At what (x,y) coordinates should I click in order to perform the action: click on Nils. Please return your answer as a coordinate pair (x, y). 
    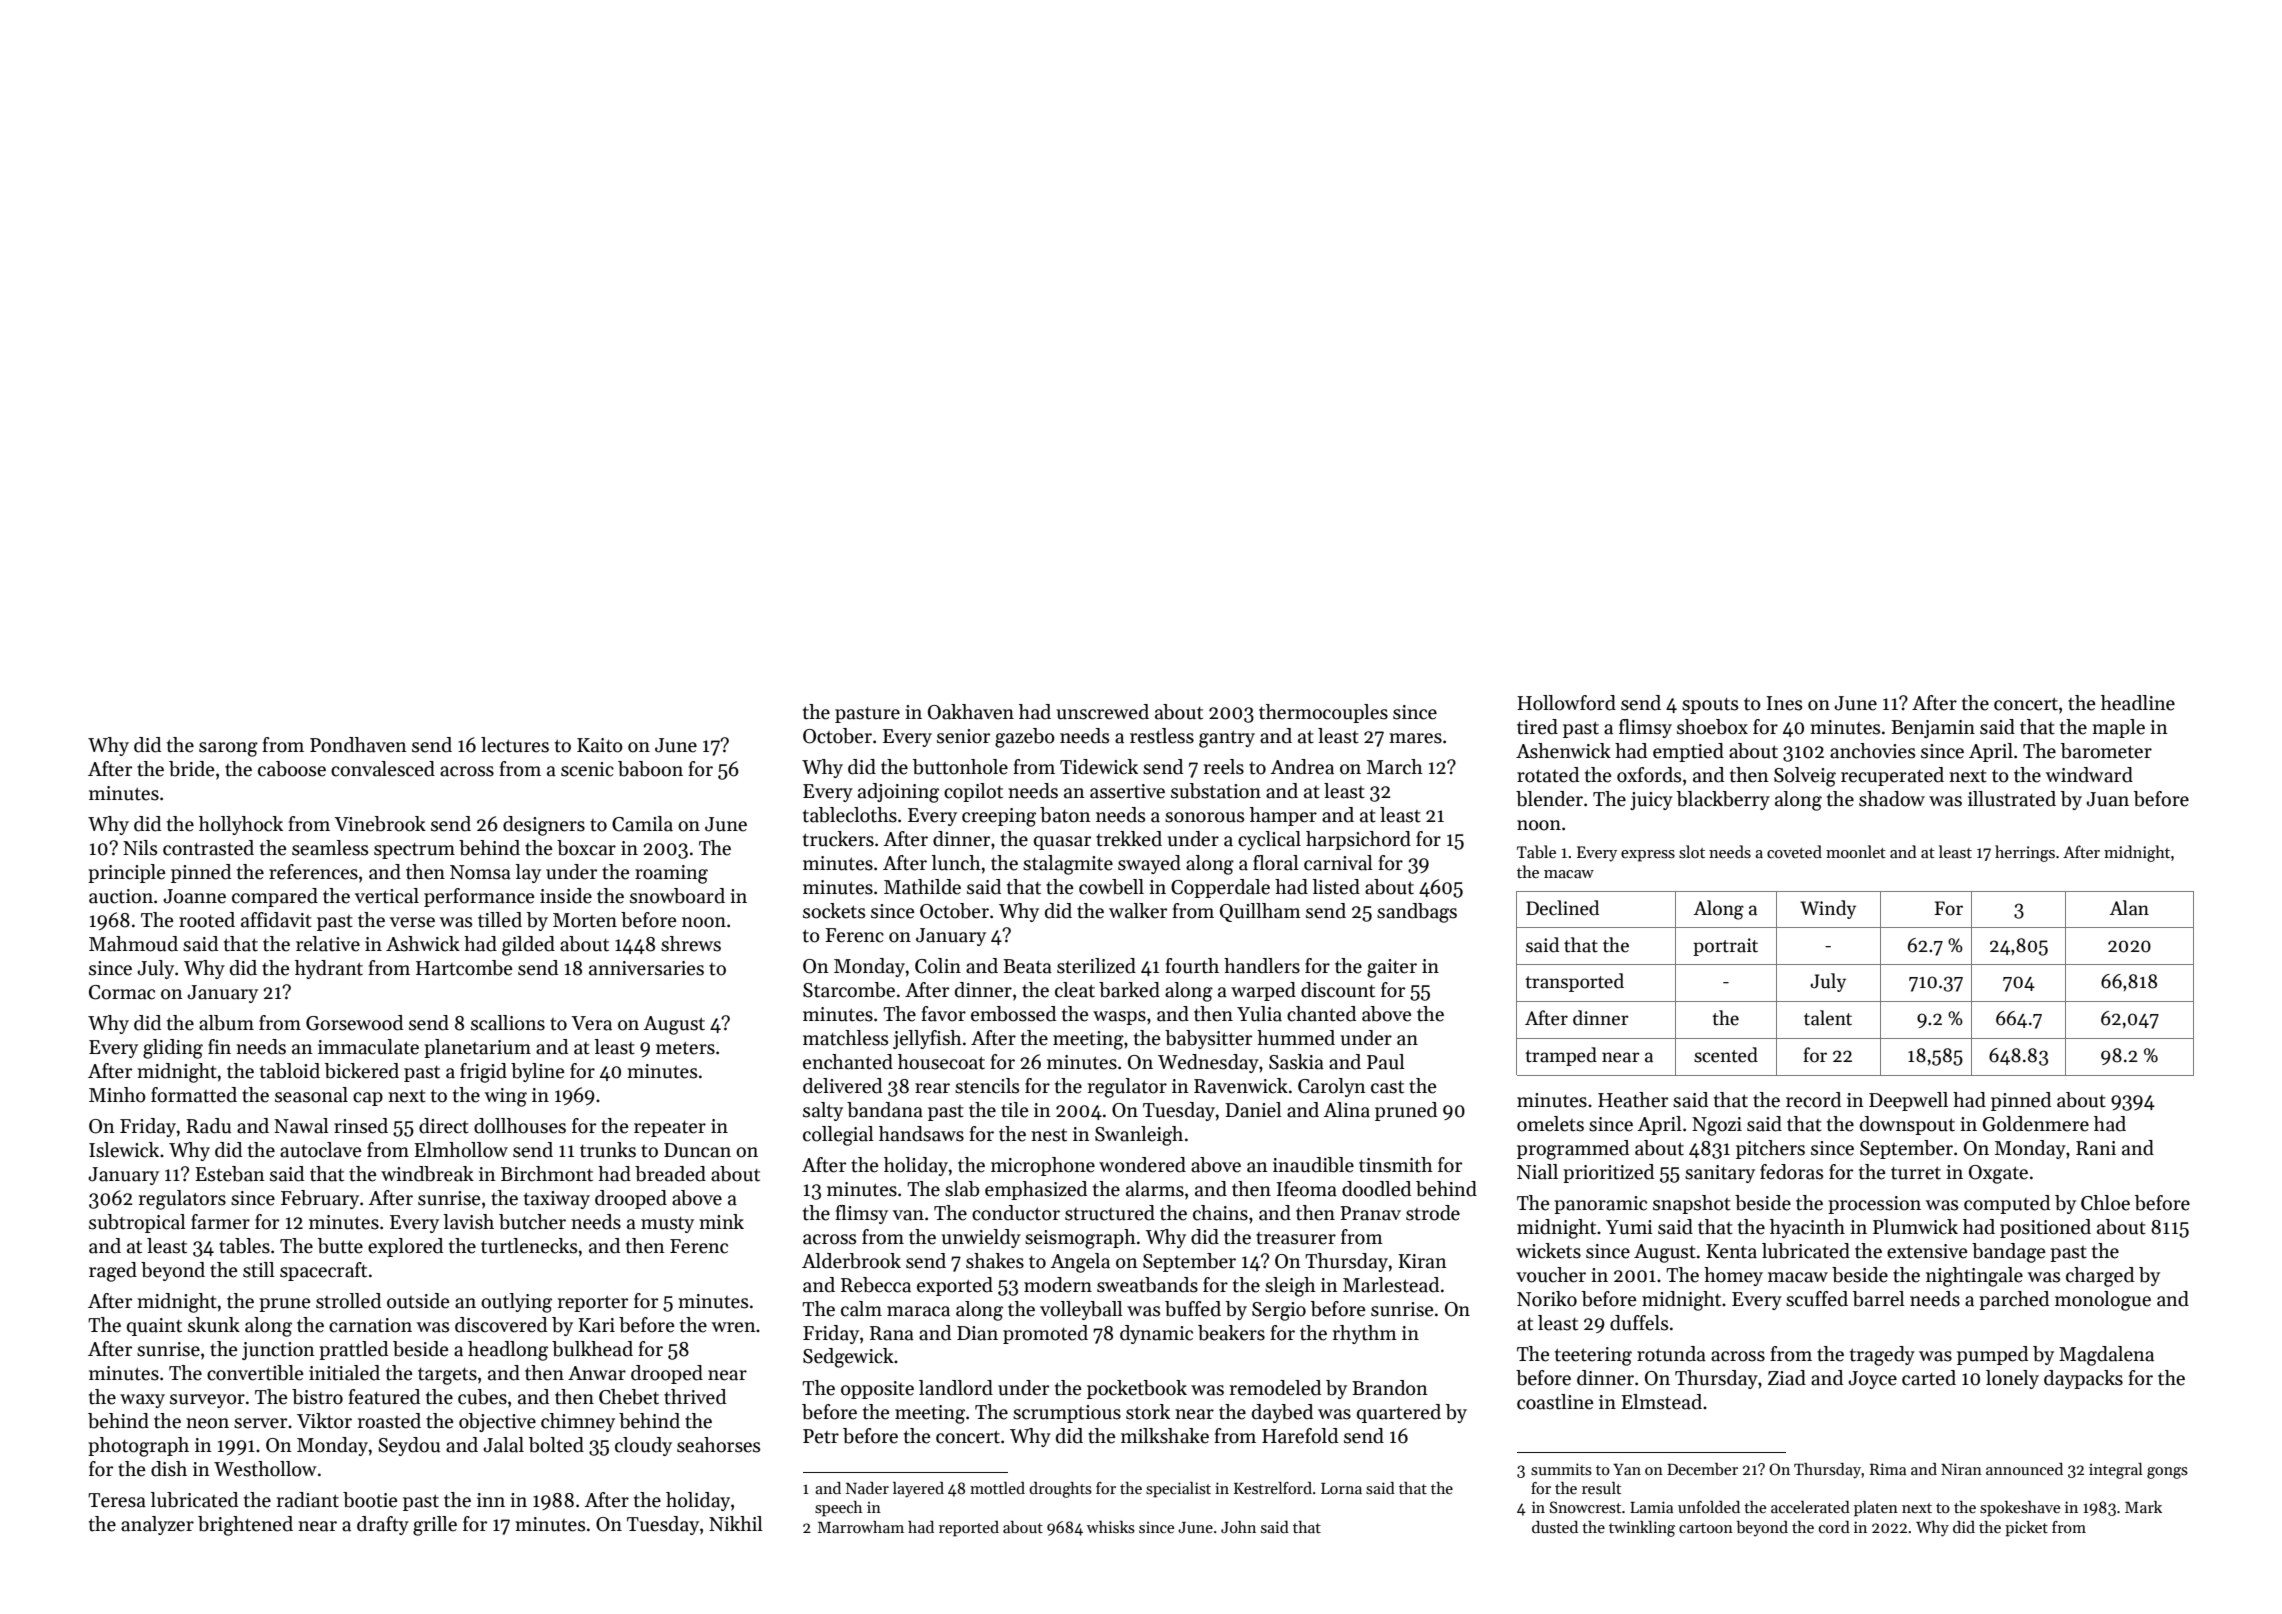
    Looking at the image, I should click on (140, 848).
